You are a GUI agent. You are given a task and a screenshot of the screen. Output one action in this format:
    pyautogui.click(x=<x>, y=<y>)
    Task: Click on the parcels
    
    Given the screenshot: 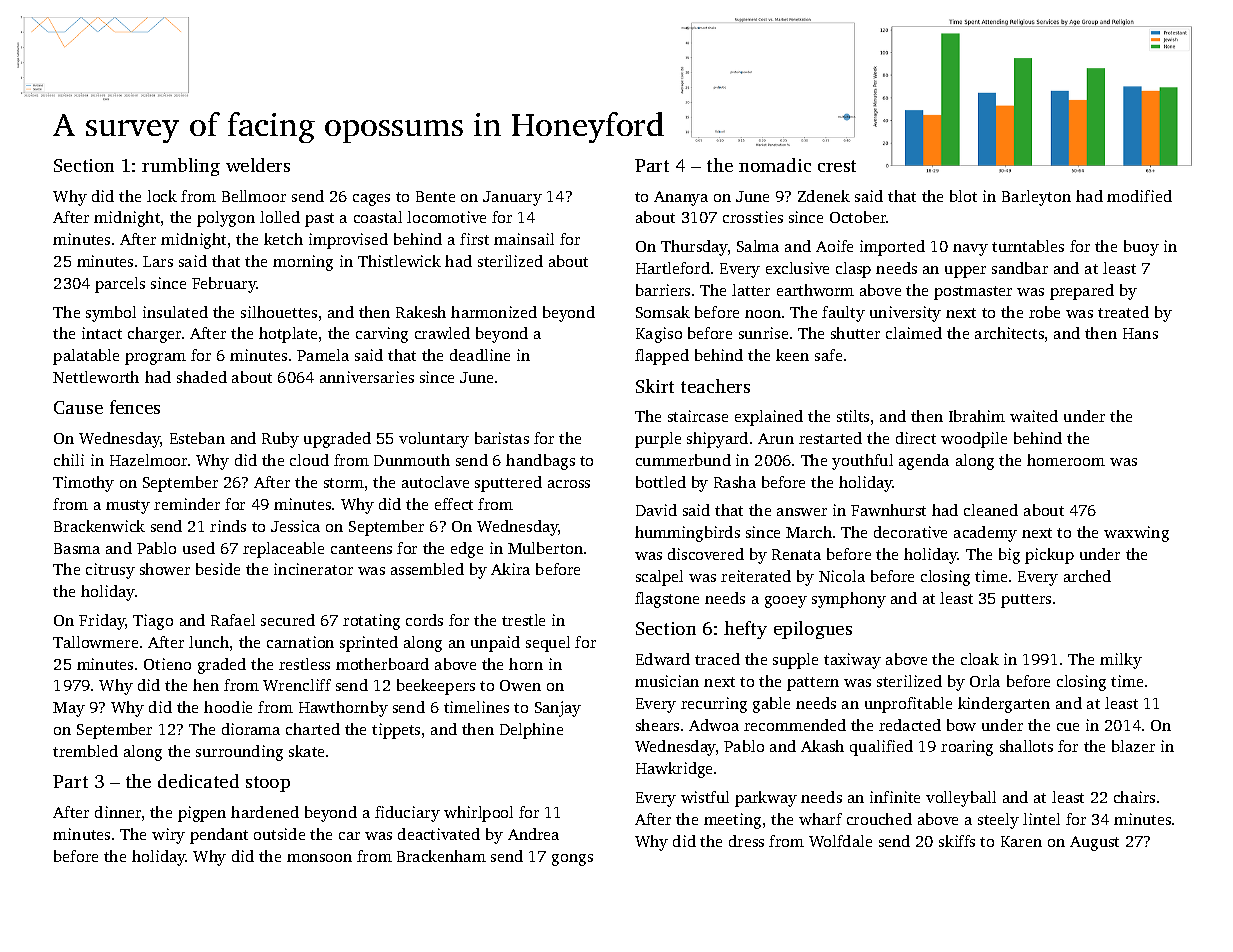 What is the action you would take?
    pyautogui.click(x=120, y=285)
